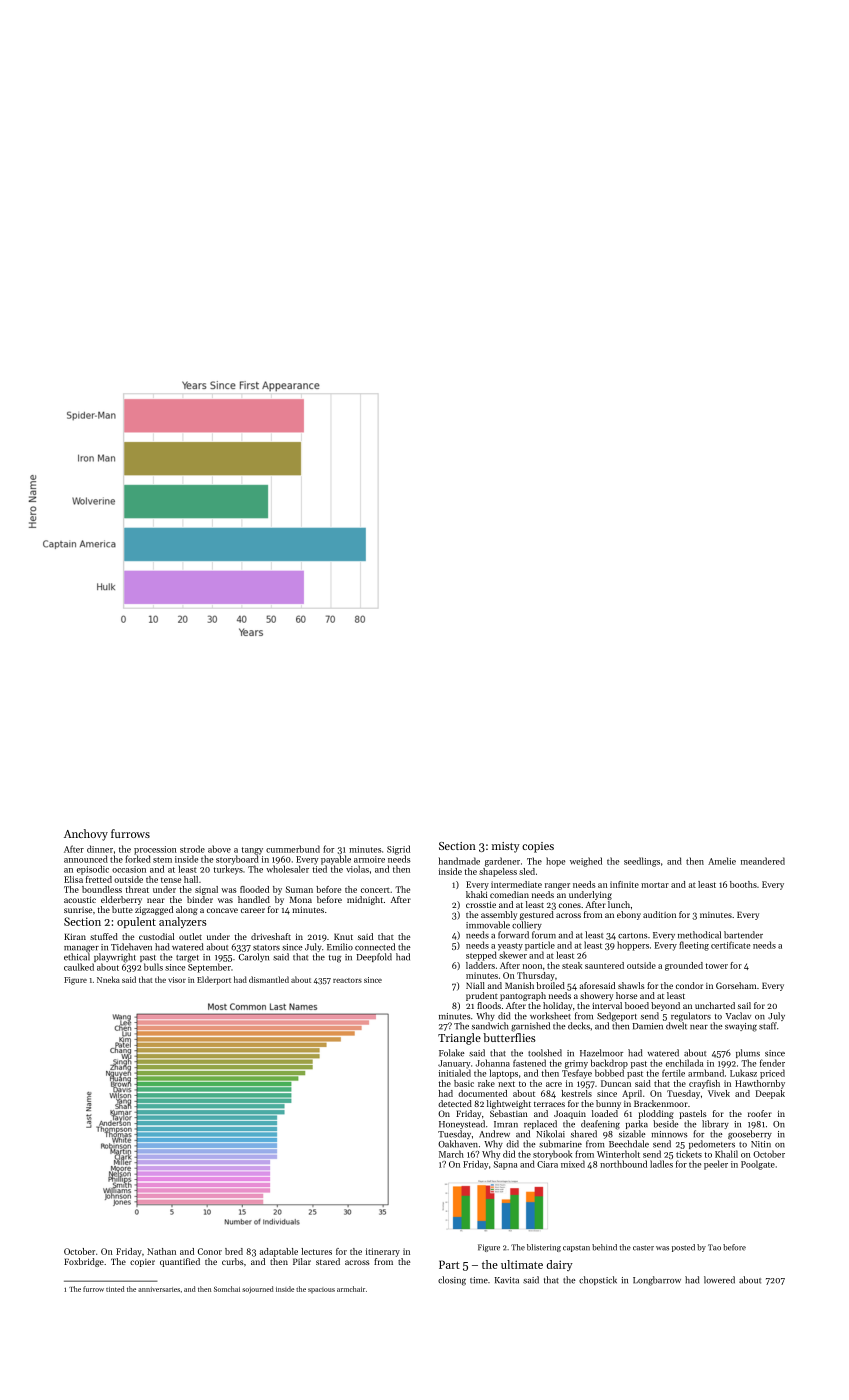 This screenshot has height=1400, width=849. Describe the element at coordinates (115, 1289) in the screenshot. I see `tinted` at that location.
